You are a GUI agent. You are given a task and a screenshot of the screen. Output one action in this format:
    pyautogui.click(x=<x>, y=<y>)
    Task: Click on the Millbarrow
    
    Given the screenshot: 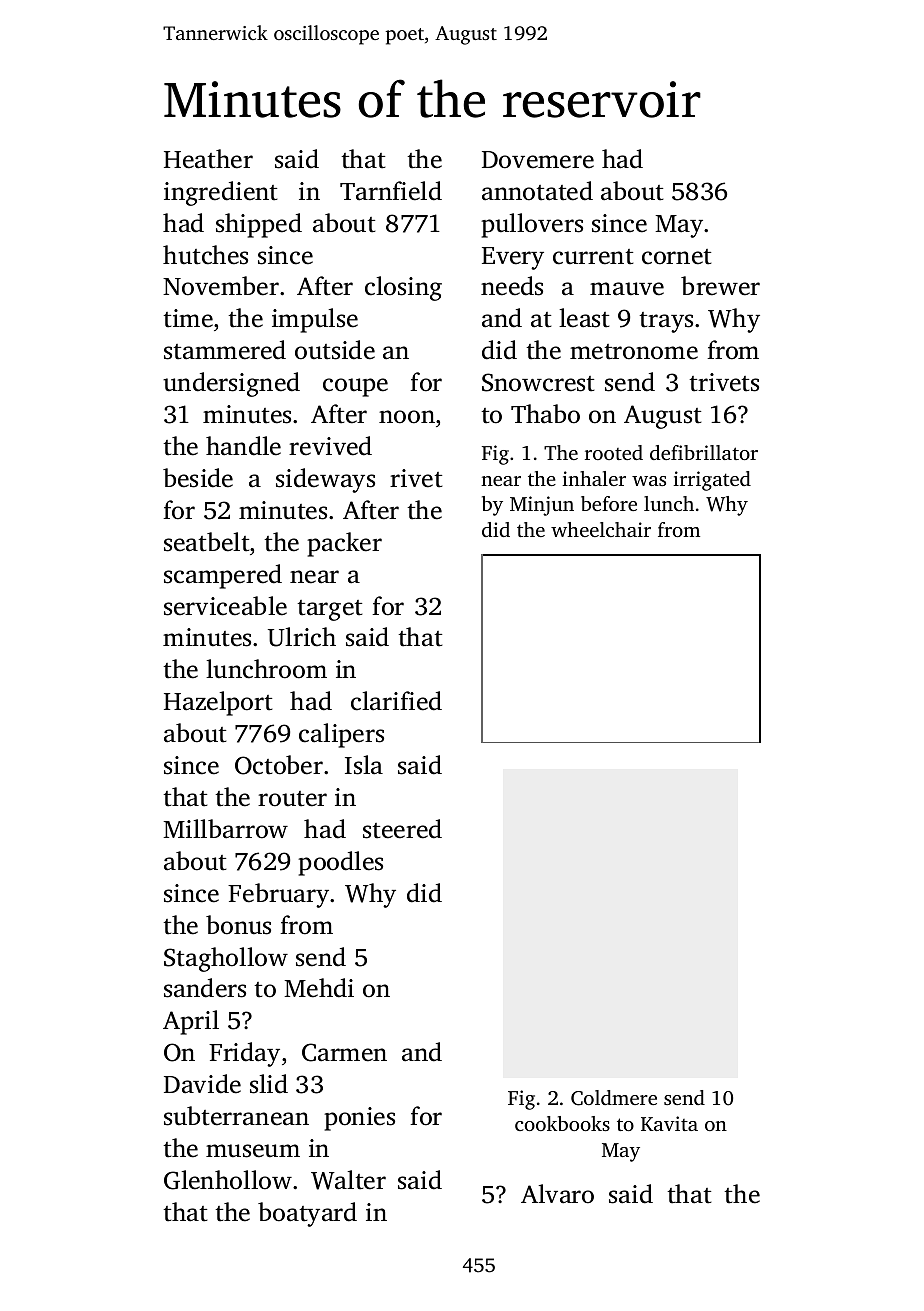 What is the action you would take?
    pyautogui.click(x=225, y=829)
